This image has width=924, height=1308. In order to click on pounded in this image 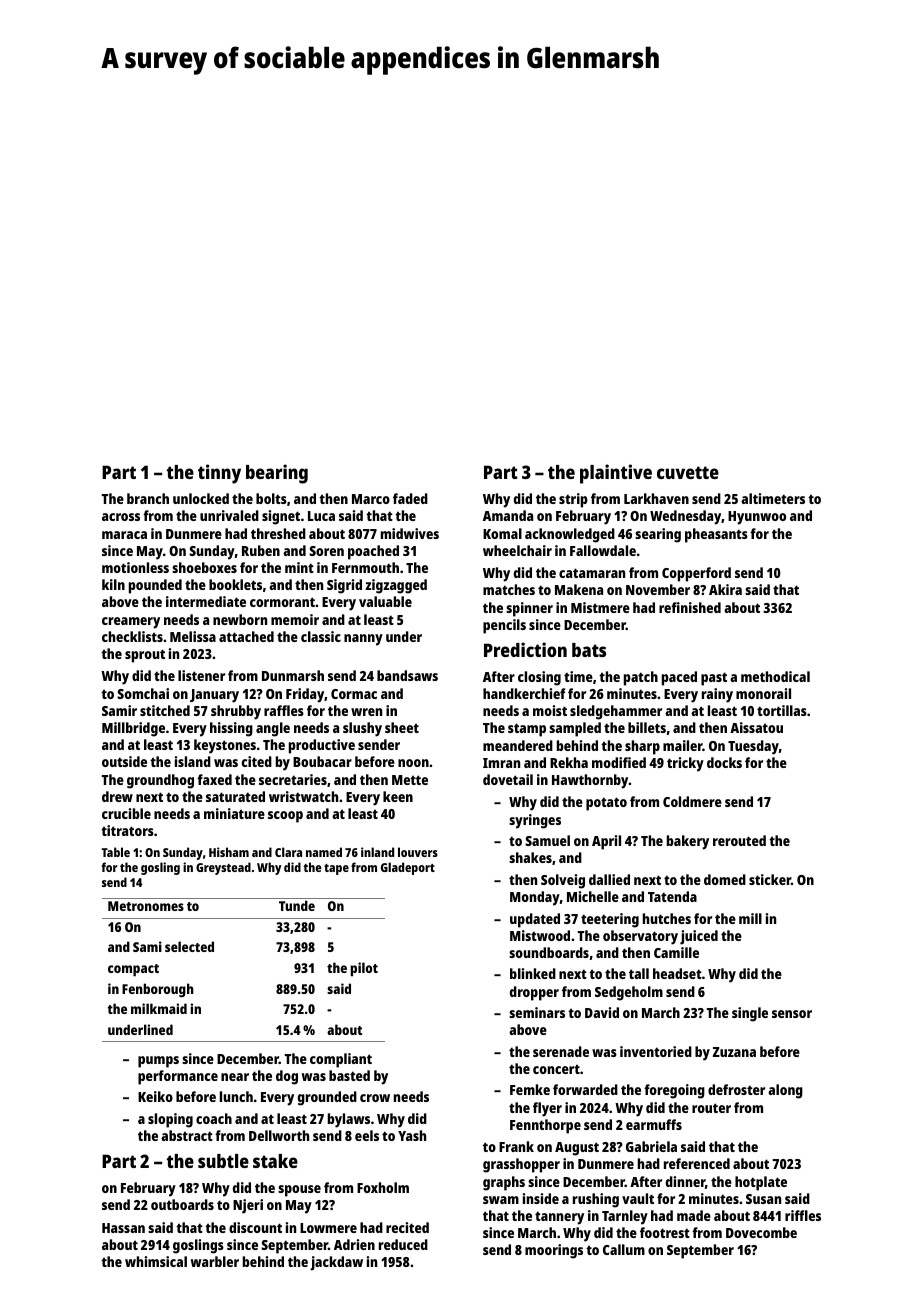, I will do `click(155, 586)`.
